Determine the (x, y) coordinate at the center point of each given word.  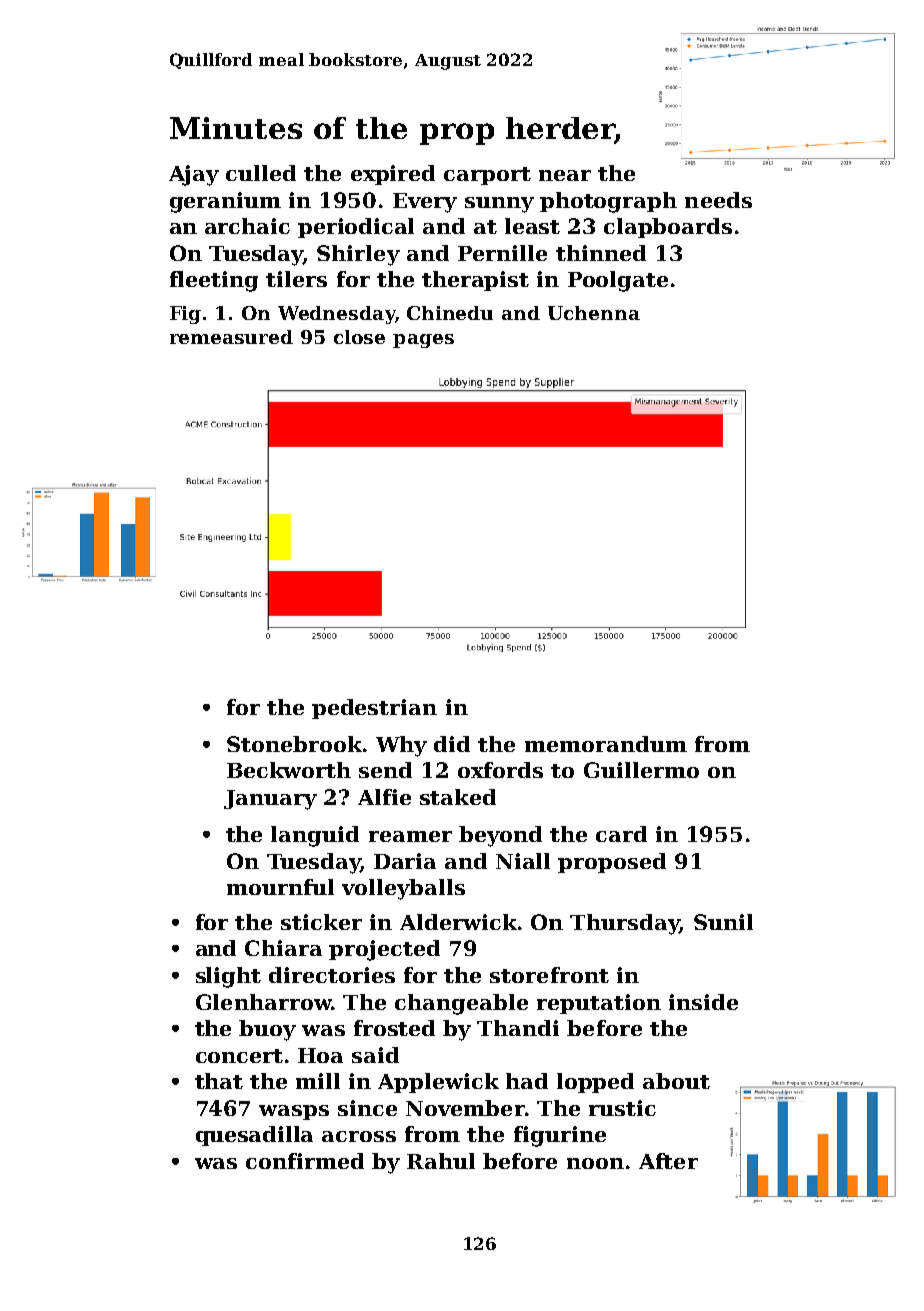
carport (487, 176)
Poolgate (618, 281)
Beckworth (289, 770)
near (565, 175)
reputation (599, 1004)
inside (703, 1002)
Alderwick (458, 922)
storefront (549, 975)
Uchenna (594, 313)
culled (261, 173)
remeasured (231, 337)
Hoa (320, 1055)
